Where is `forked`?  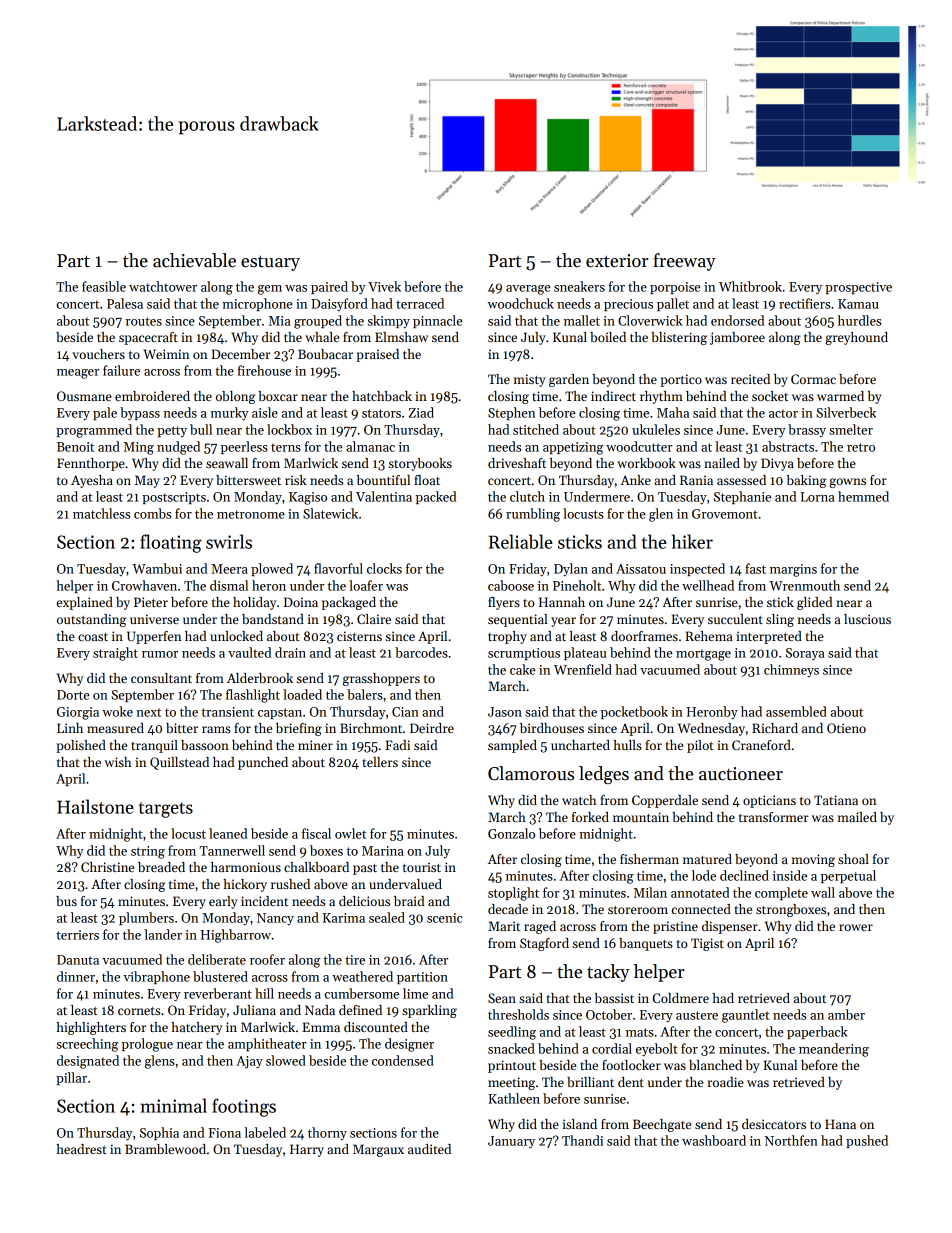 forked is located at coordinates (590, 817).
